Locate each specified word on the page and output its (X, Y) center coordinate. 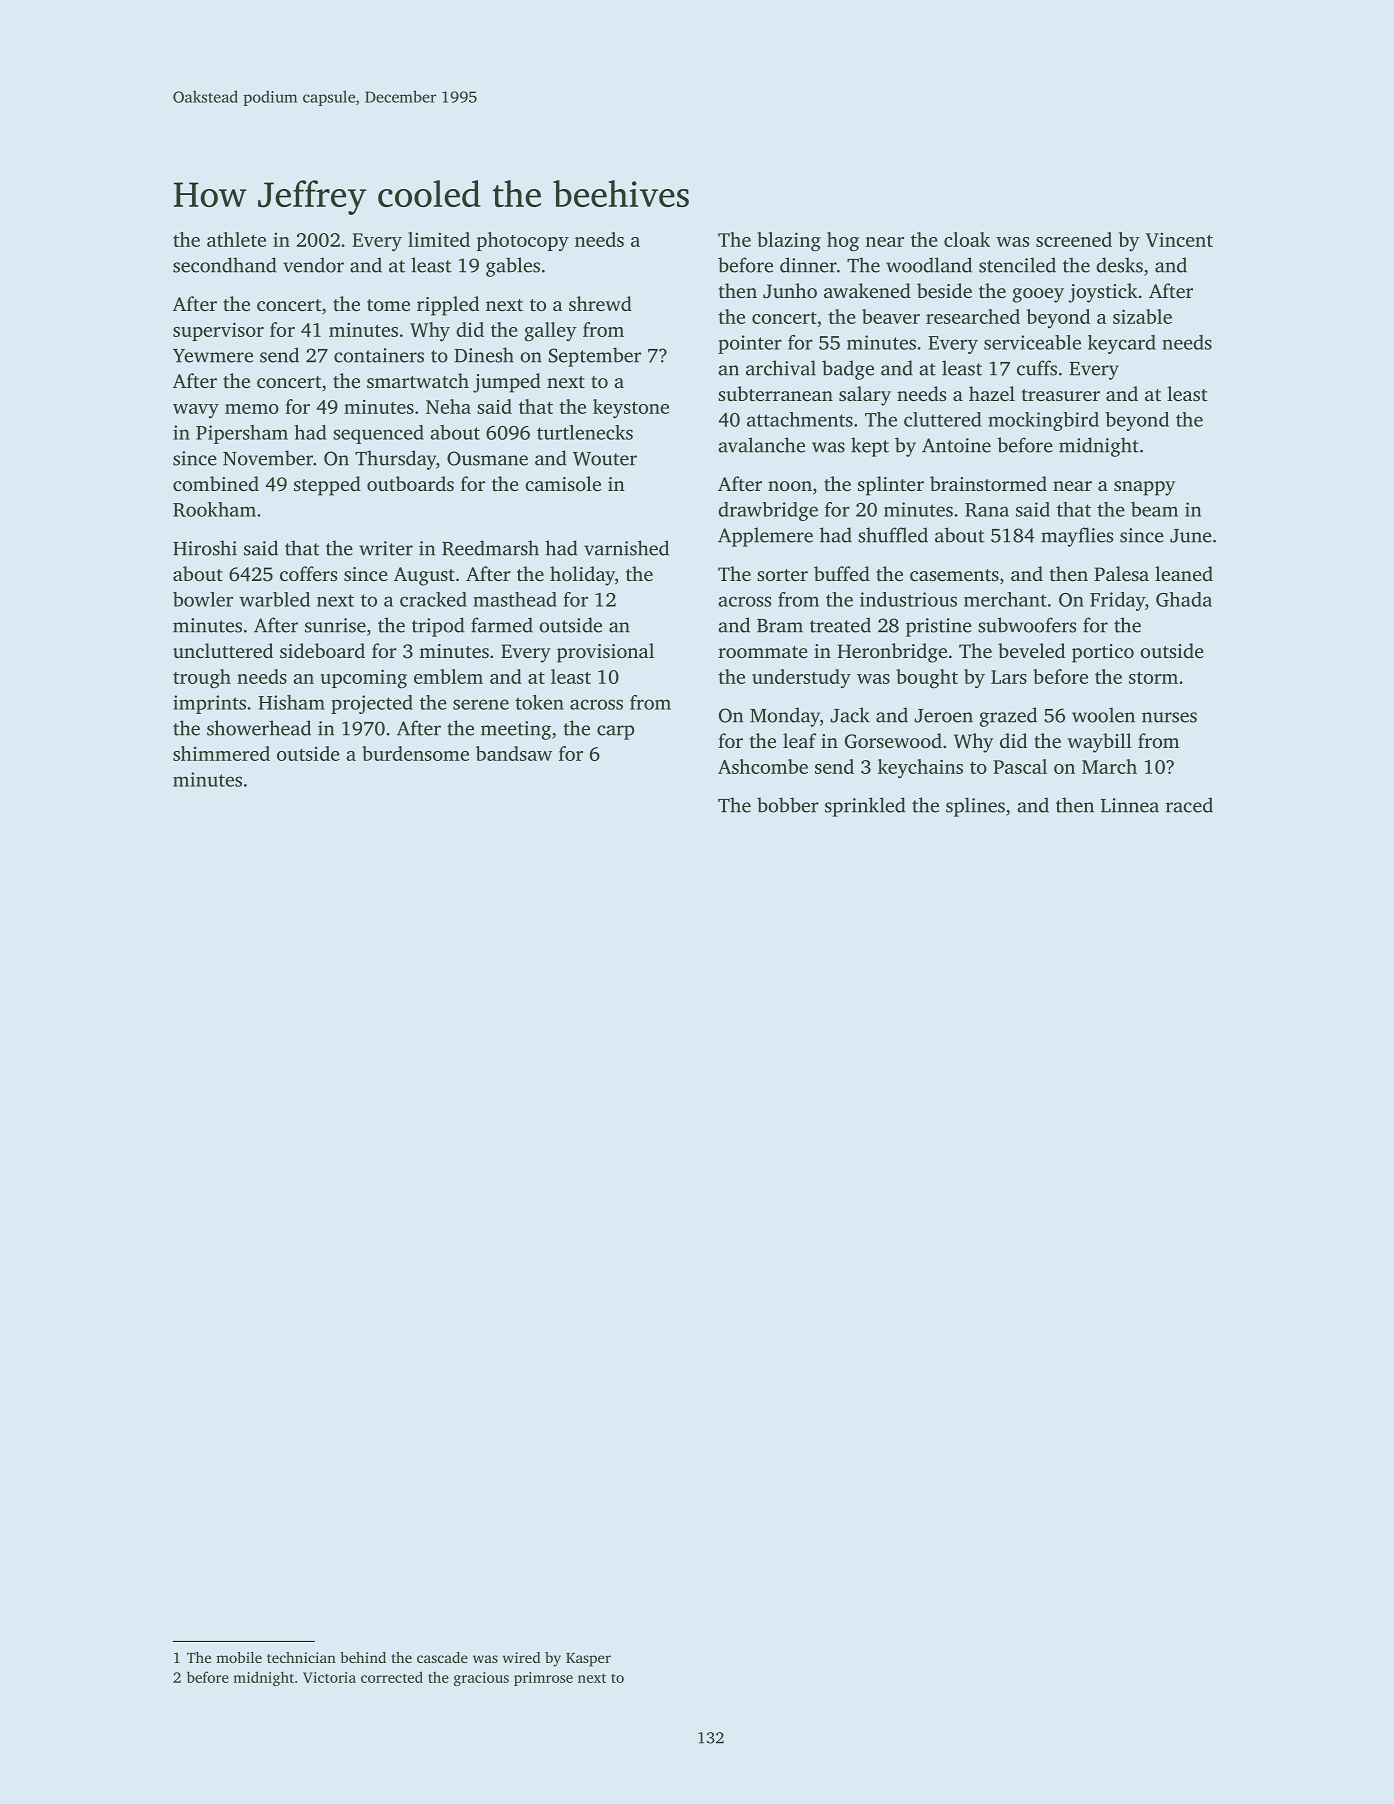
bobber (788, 805)
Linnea (1130, 805)
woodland (929, 265)
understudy (801, 678)
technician (301, 1657)
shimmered (221, 753)
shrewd (600, 303)
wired (521, 1657)
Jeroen (943, 716)
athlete (236, 239)
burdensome (415, 753)
